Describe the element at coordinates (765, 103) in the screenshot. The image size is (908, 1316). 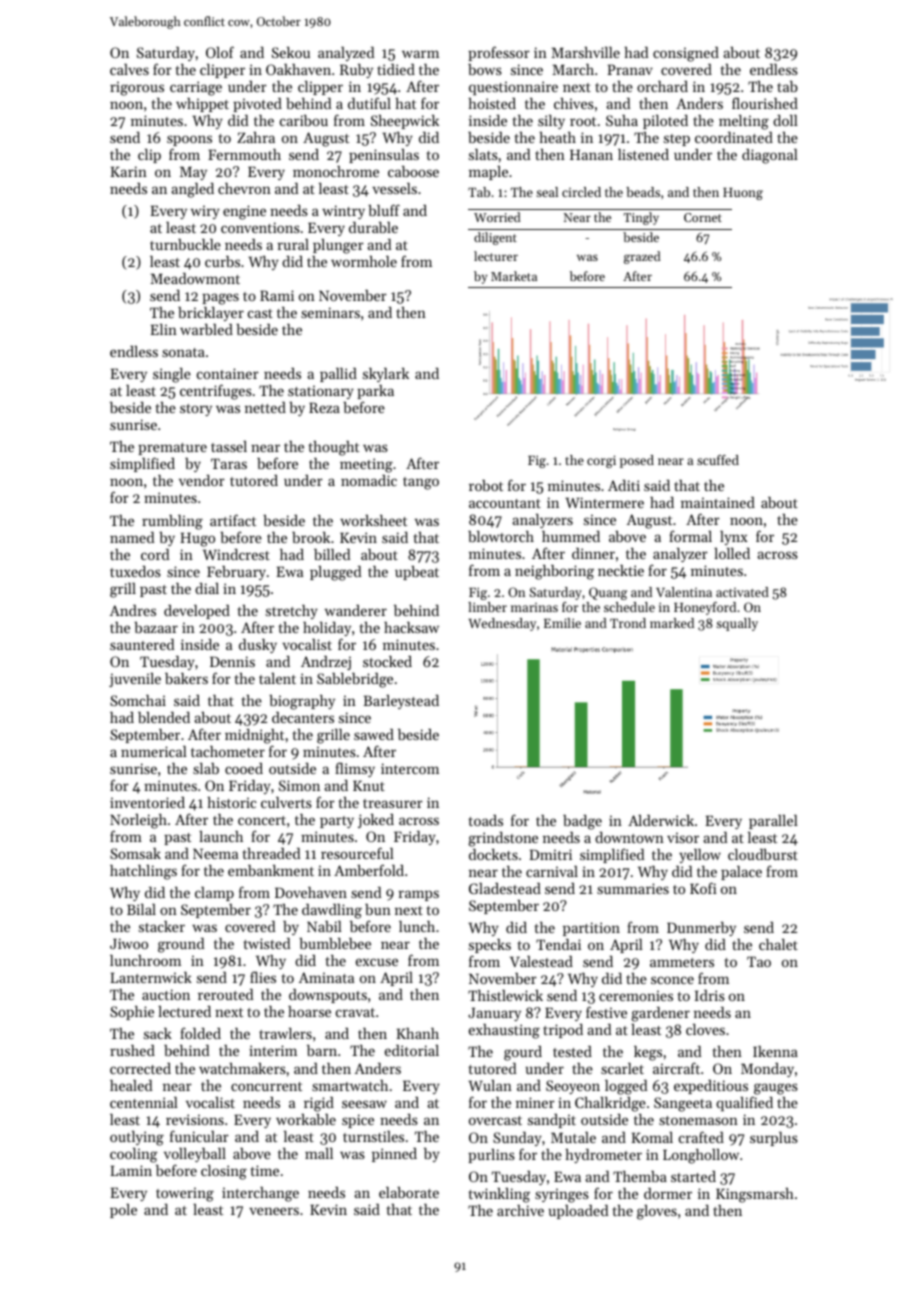
I see `flourished` at that location.
